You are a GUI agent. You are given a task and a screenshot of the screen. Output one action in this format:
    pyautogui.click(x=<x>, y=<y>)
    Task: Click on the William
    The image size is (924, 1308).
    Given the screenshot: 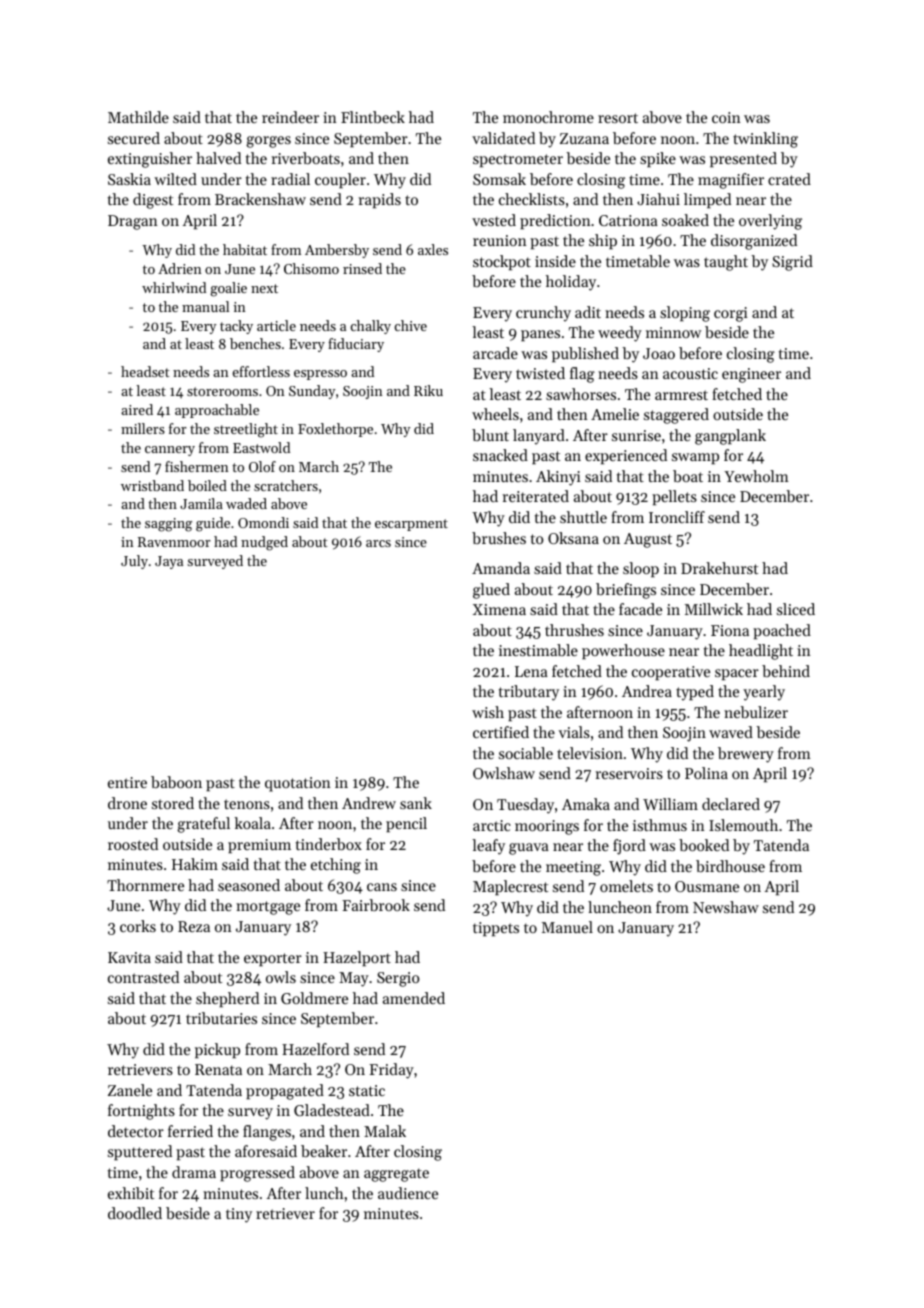 What is the action you would take?
    pyautogui.click(x=670, y=804)
